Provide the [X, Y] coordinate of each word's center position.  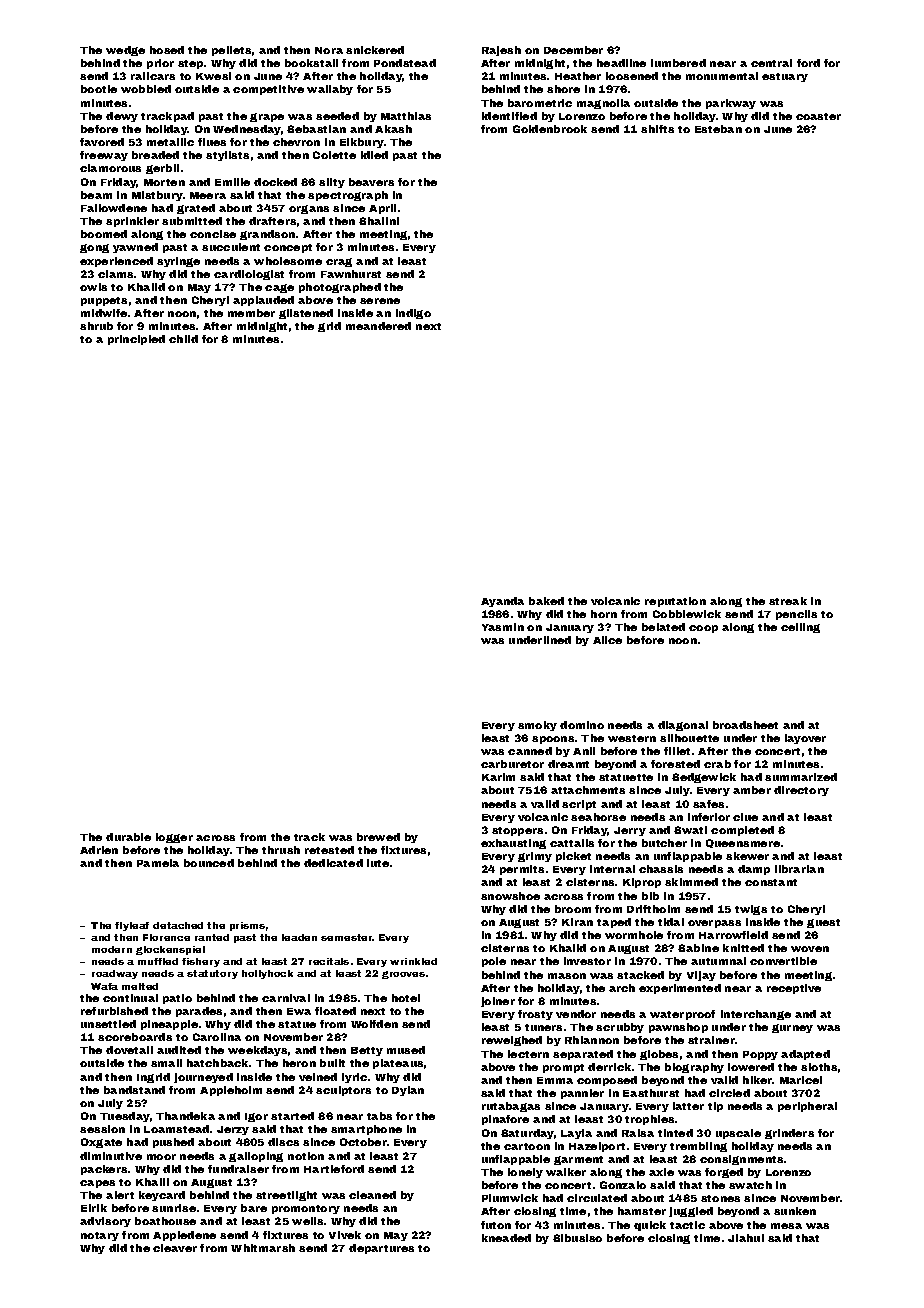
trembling [698, 1147]
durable [128, 837]
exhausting [513, 844]
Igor [256, 1117]
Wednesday [247, 130]
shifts [657, 129]
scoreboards [135, 1037]
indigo [413, 314]
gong [94, 248]
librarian [799, 869]
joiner [498, 1002]
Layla [576, 1134]
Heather [578, 76]
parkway [731, 104]
